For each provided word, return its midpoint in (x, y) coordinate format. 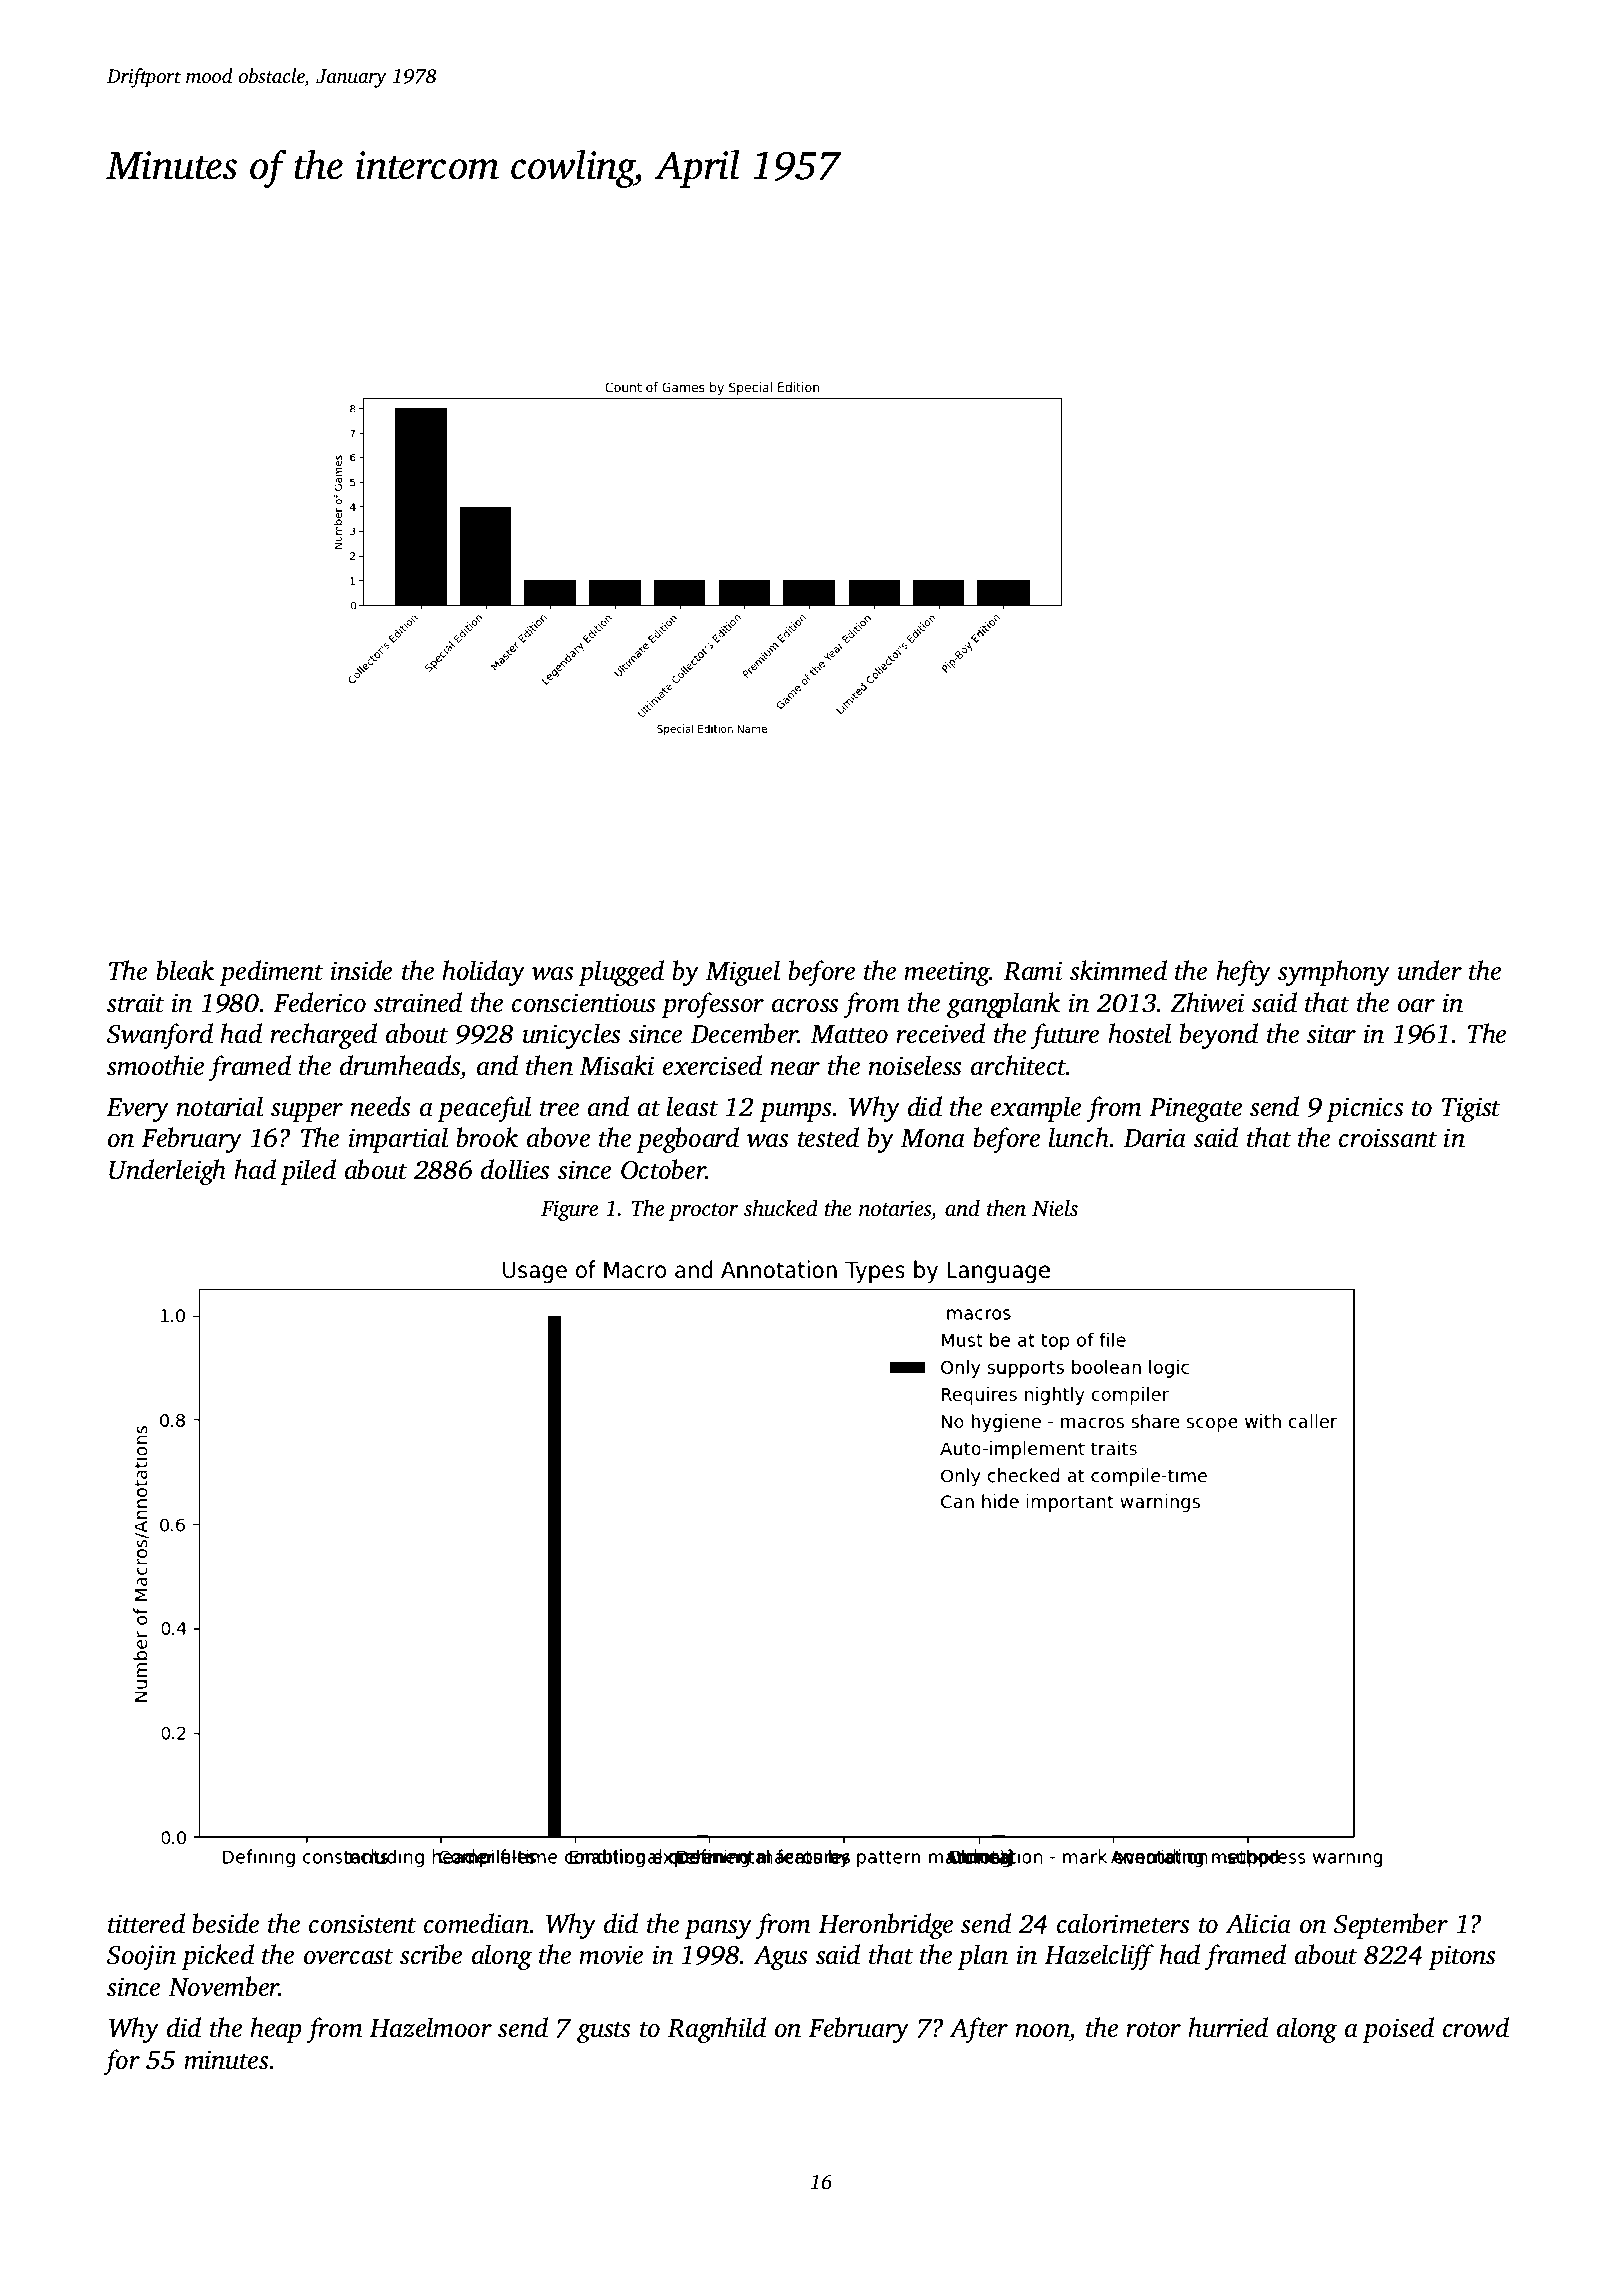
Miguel (742, 973)
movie (611, 1955)
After (978, 2030)
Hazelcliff (1099, 1957)
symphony (1334, 973)
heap (275, 2030)
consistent (362, 1924)
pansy (718, 1929)
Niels (1055, 1207)
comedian (476, 1923)
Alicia (1258, 1923)
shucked (781, 1207)
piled (308, 1172)
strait (135, 1003)
